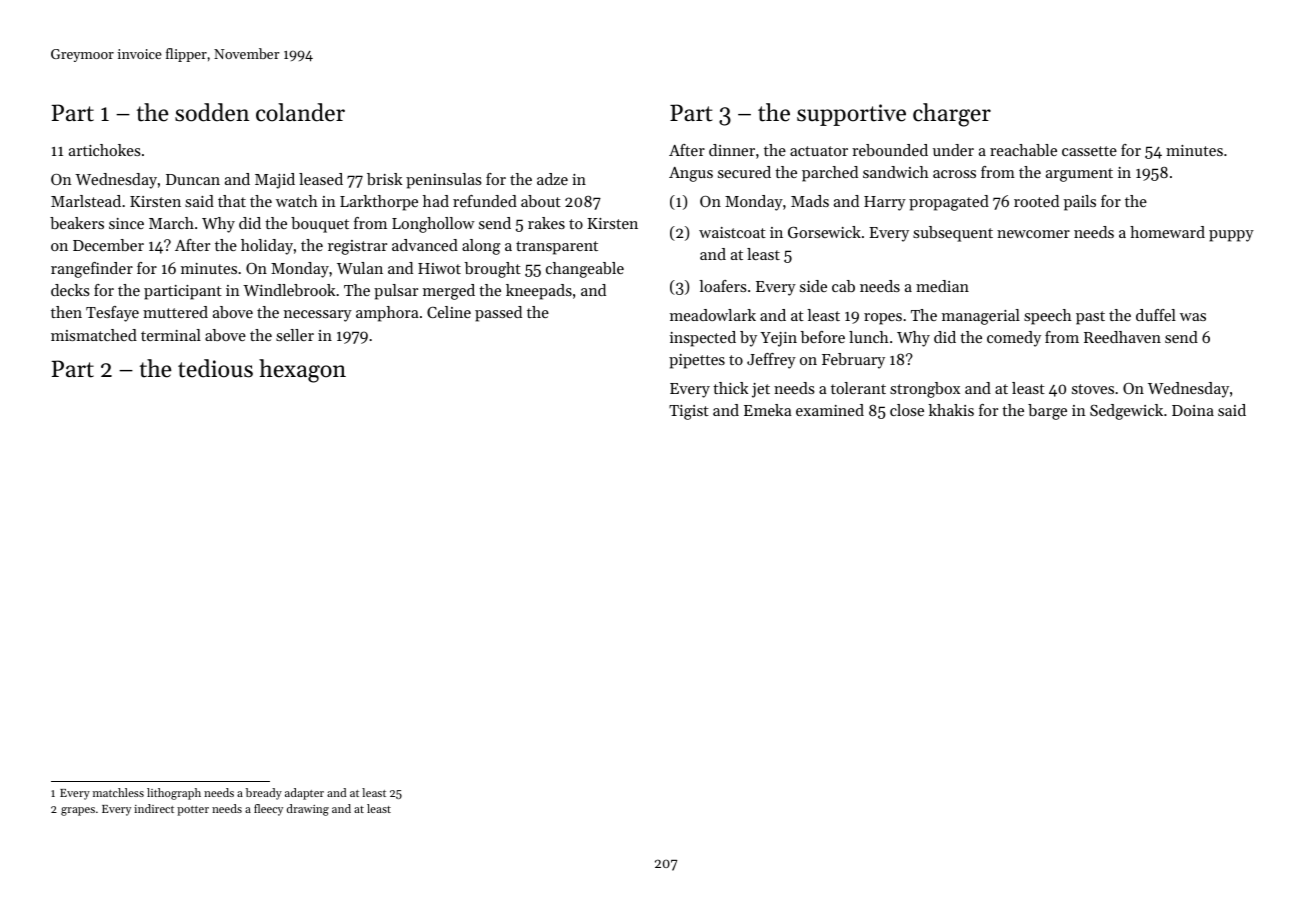 This image has height=924, width=1308. What do you see at coordinates (1089, 151) in the image?
I see `cassette` at bounding box center [1089, 151].
